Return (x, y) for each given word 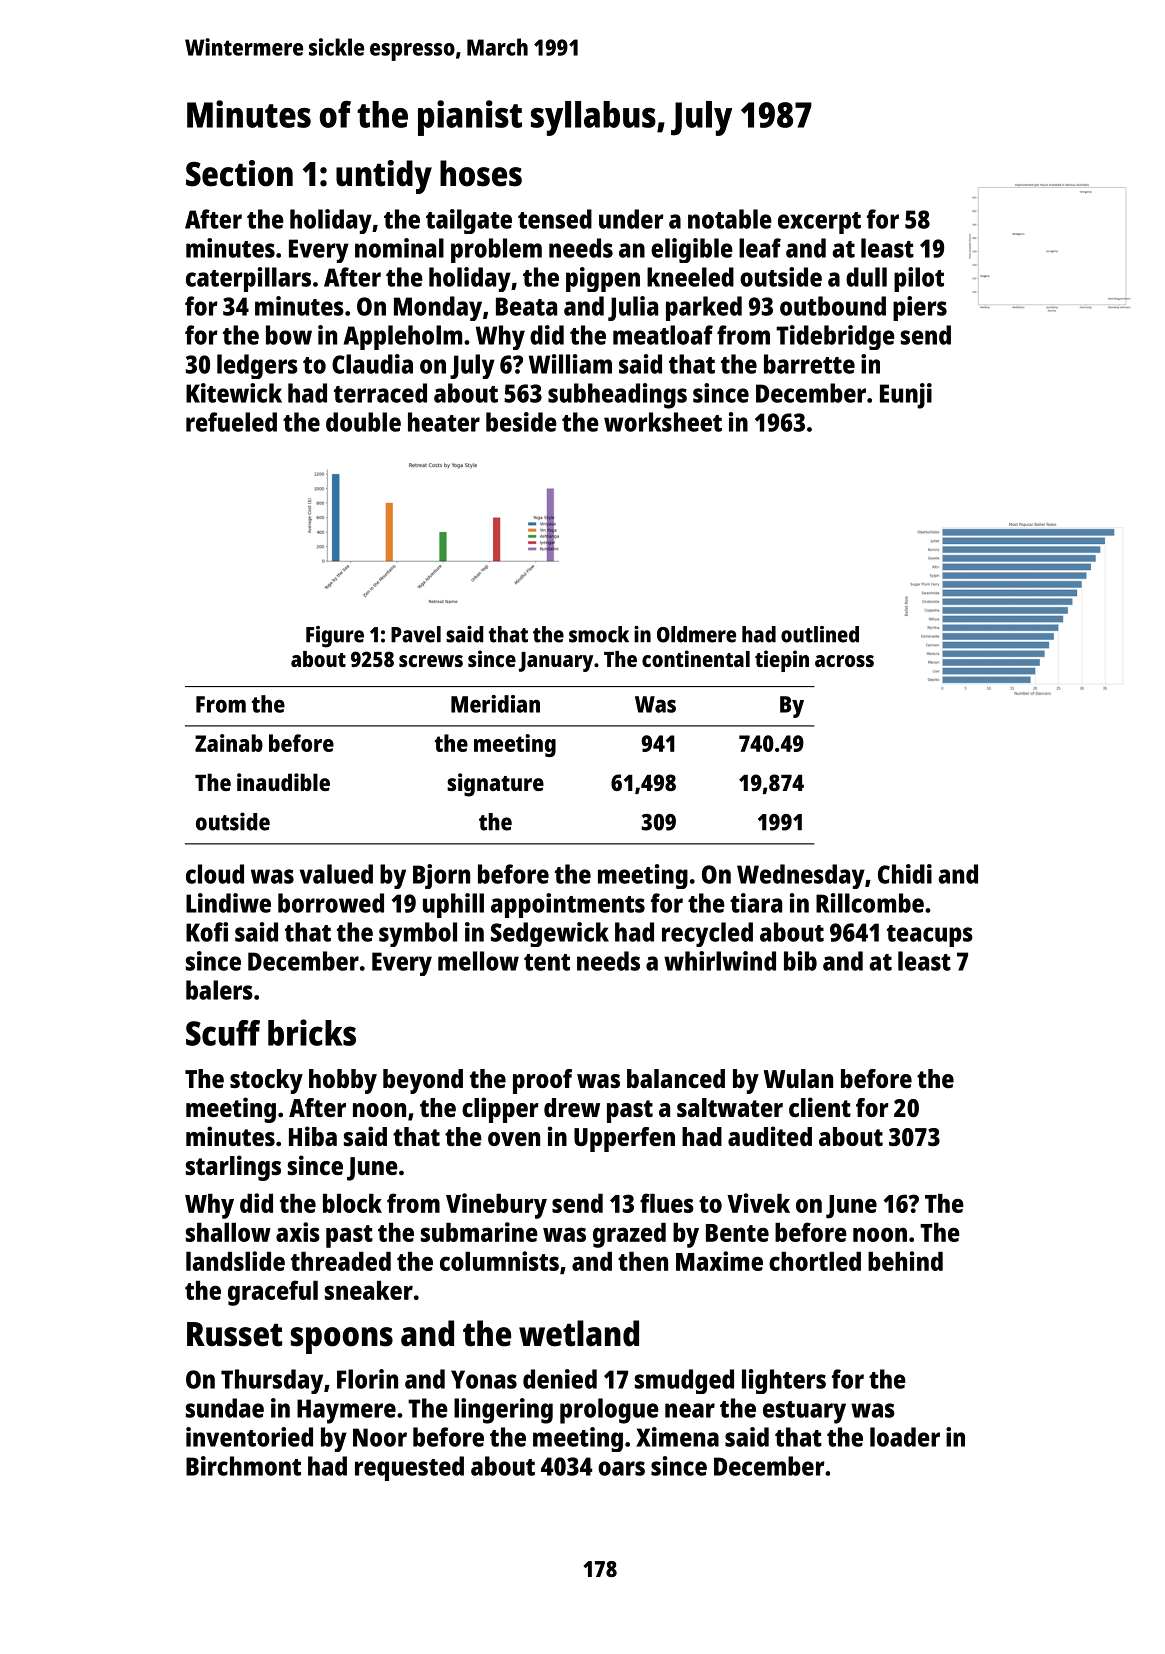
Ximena (677, 1437)
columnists (499, 1261)
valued (336, 874)
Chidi (905, 874)
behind (905, 1261)
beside (521, 422)
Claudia (372, 364)
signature (495, 785)
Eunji (906, 396)
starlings (233, 1168)
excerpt (819, 223)
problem (496, 250)
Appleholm (403, 337)
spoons (342, 1340)
